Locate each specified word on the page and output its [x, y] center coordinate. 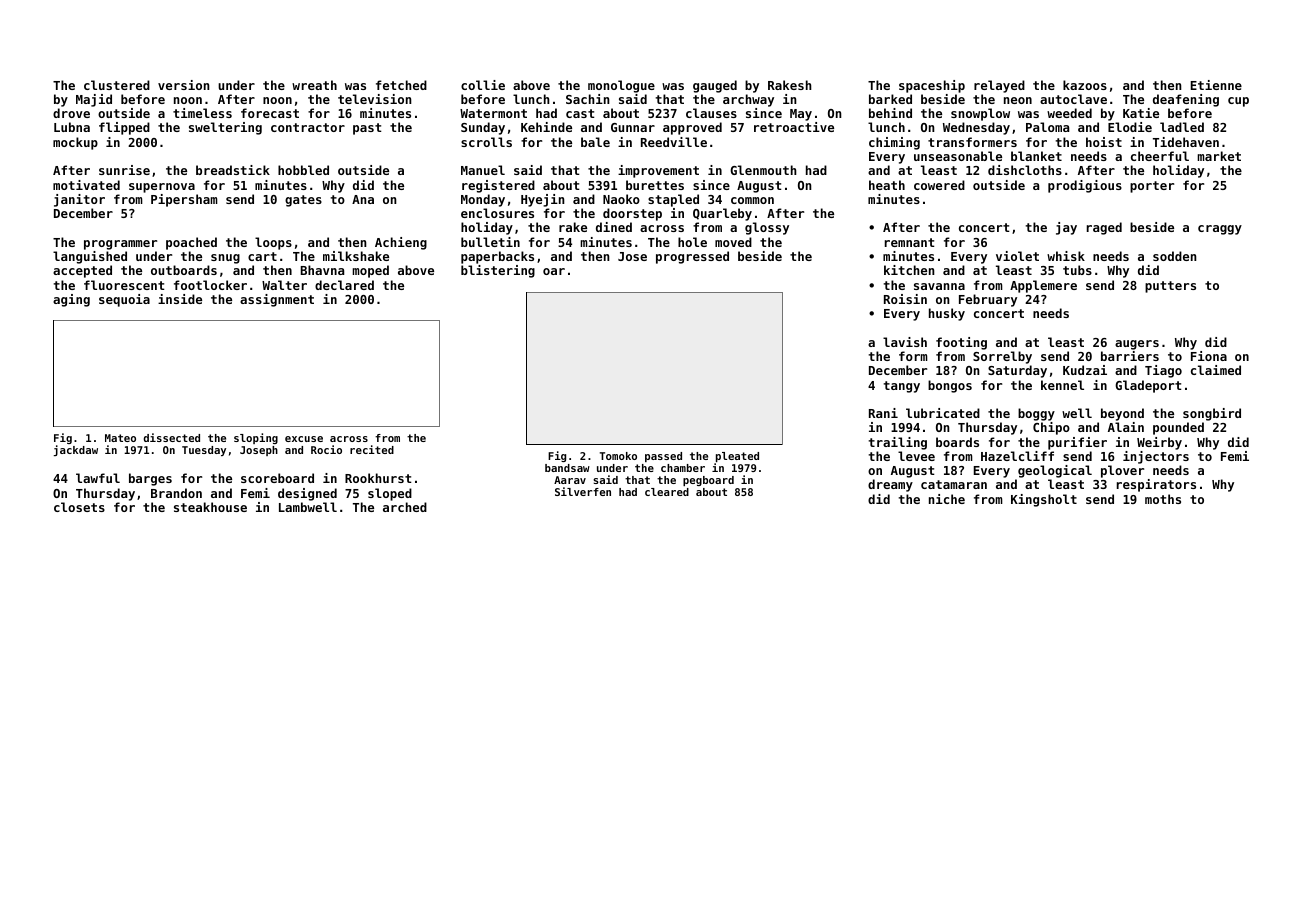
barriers [1130, 356]
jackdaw [76, 450]
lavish [905, 342]
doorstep [632, 214]
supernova [162, 188]
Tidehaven [1186, 142]
